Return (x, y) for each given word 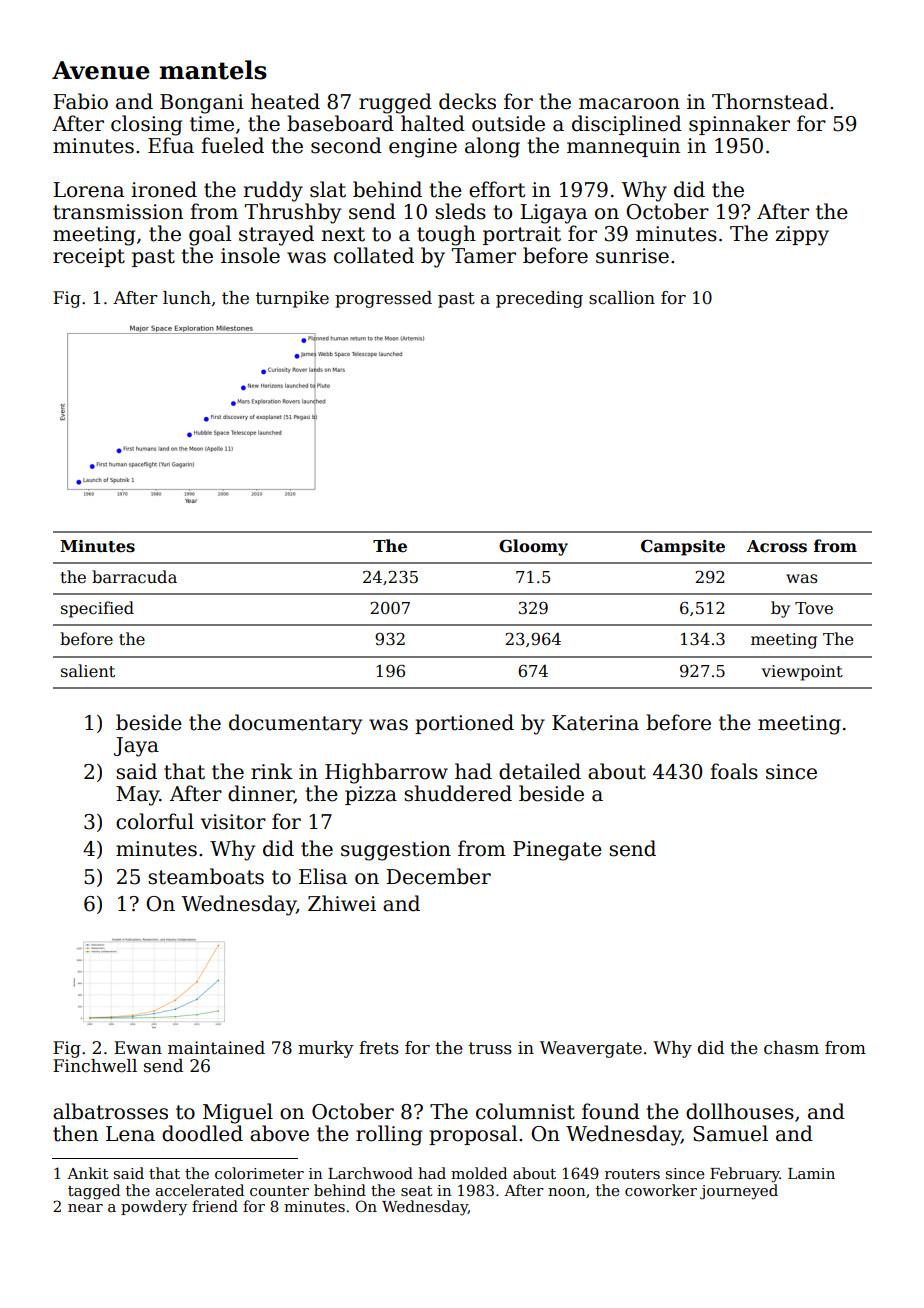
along (492, 147)
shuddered (458, 793)
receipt (89, 257)
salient (88, 671)
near (85, 1208)
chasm (791, 1048)
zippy (802, 236)
